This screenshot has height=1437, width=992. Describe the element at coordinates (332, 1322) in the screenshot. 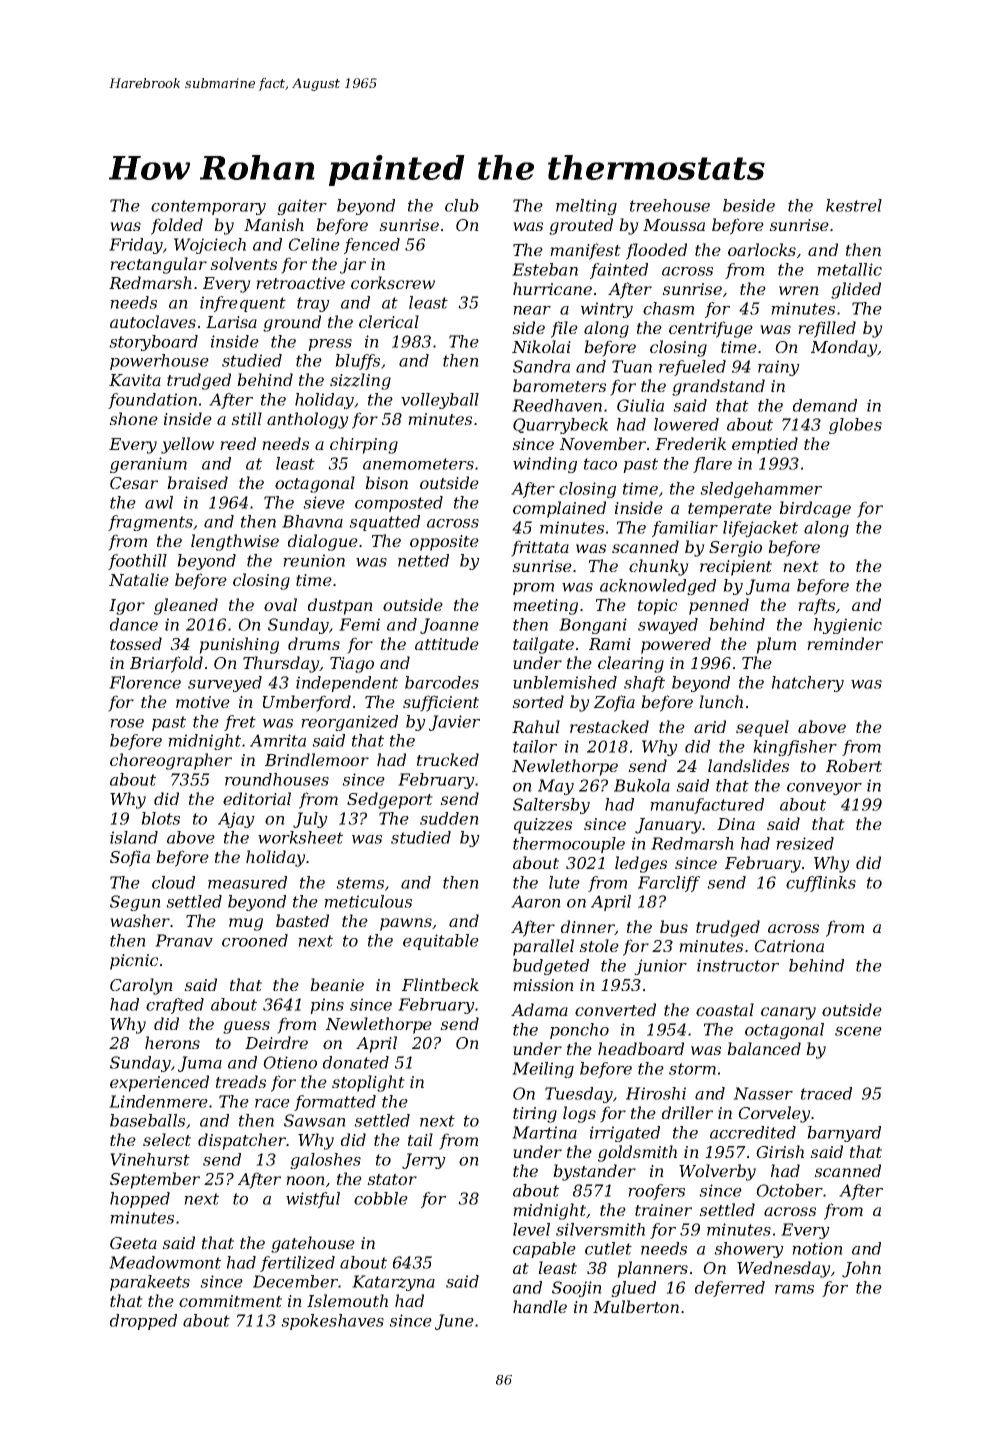

I see `spokeshaves` at that location.
